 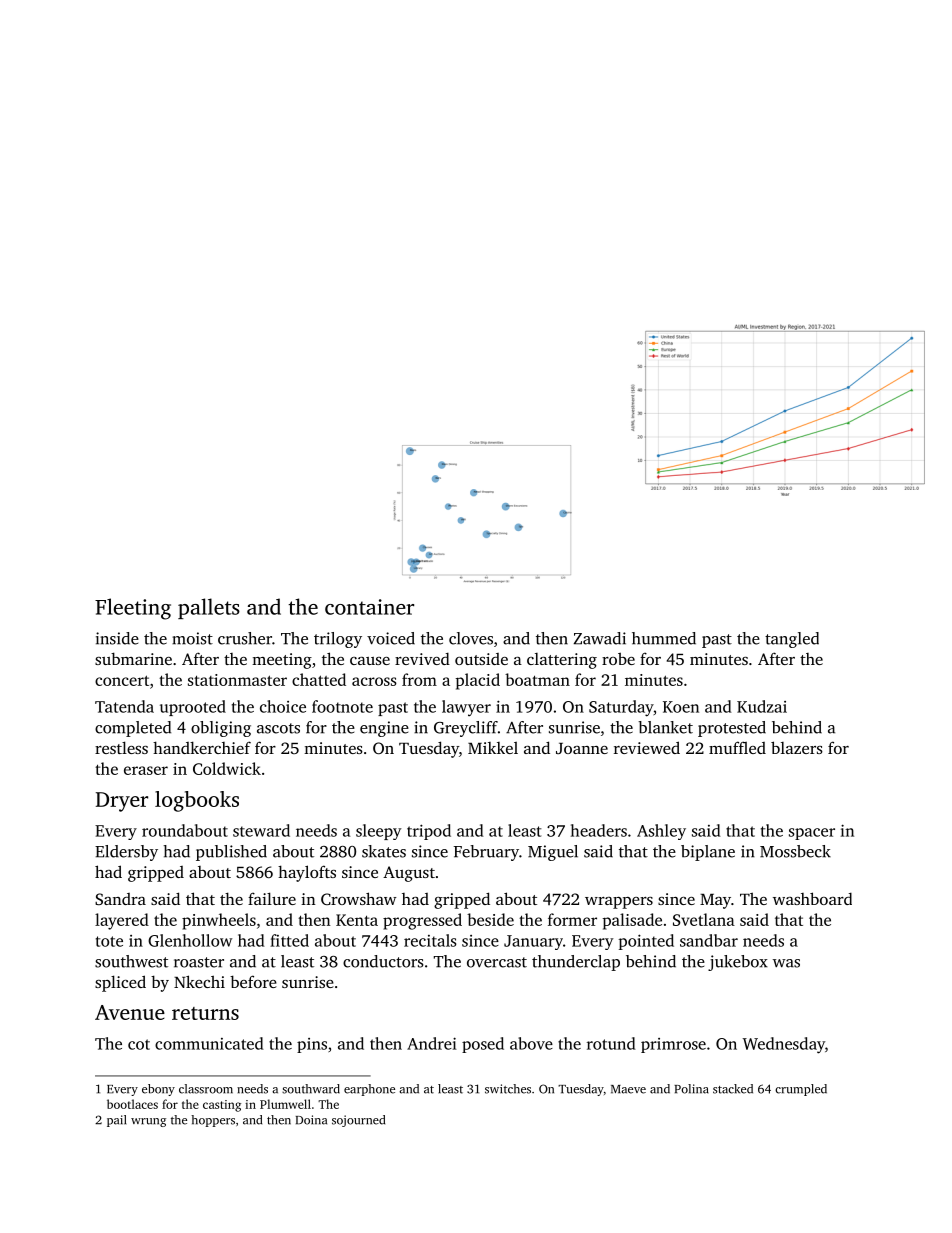 What do you see at coordinates (122, 802) in the document?
I see `Dryer` at bounding box center [122, 802].
